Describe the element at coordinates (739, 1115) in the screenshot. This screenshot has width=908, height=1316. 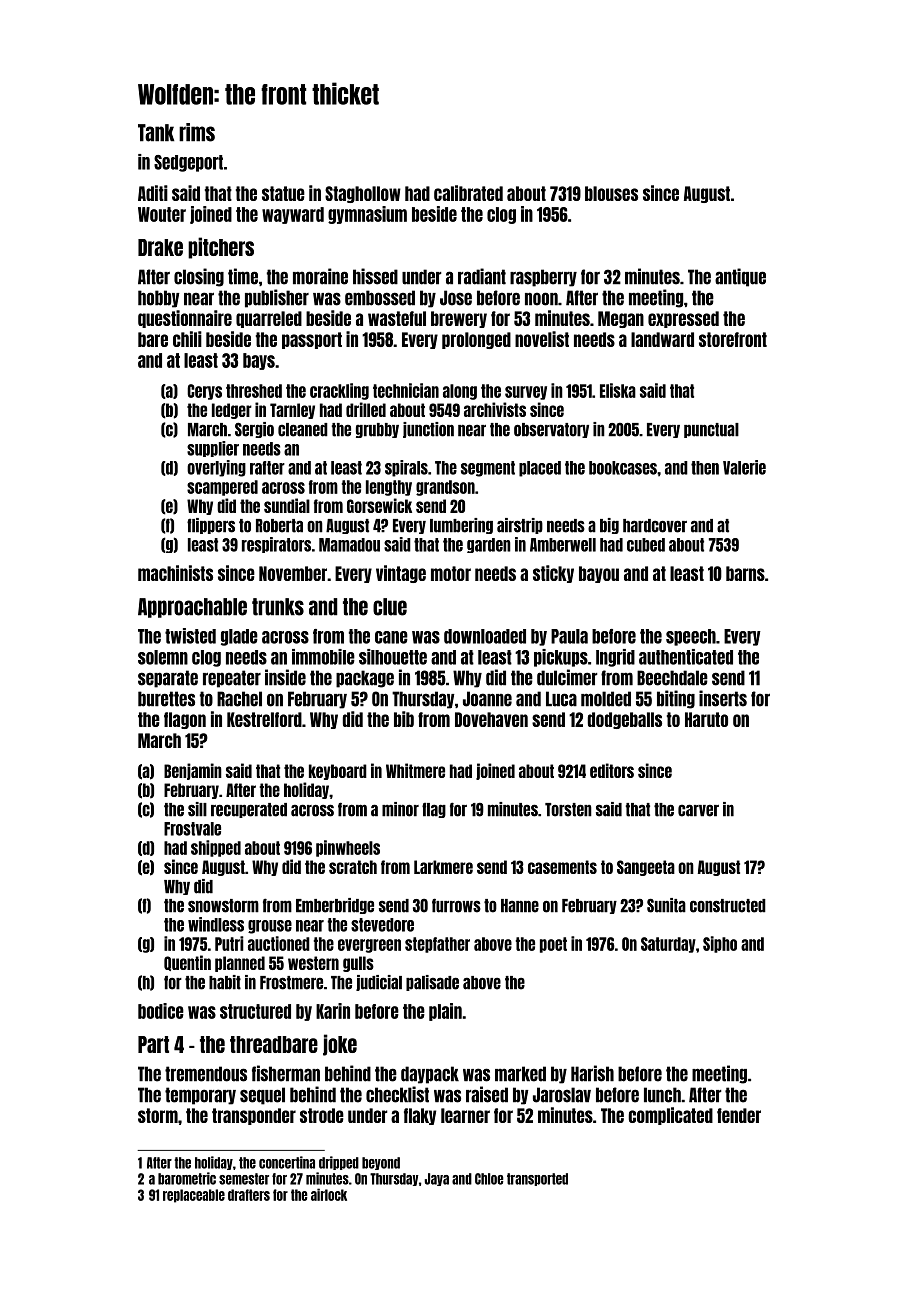
I see `fender` at that location.
